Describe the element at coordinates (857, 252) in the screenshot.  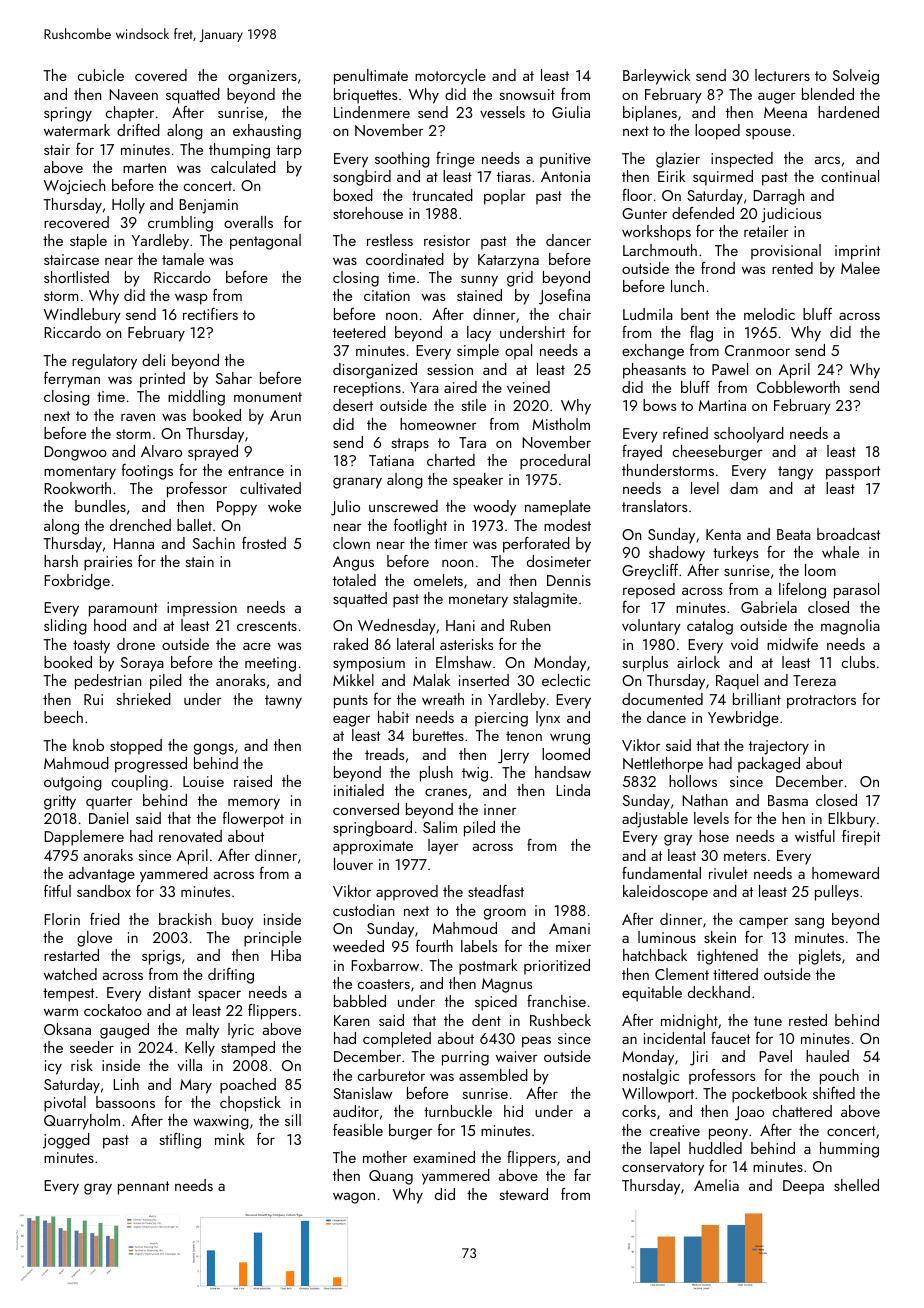
I see `imprint` at that location.
